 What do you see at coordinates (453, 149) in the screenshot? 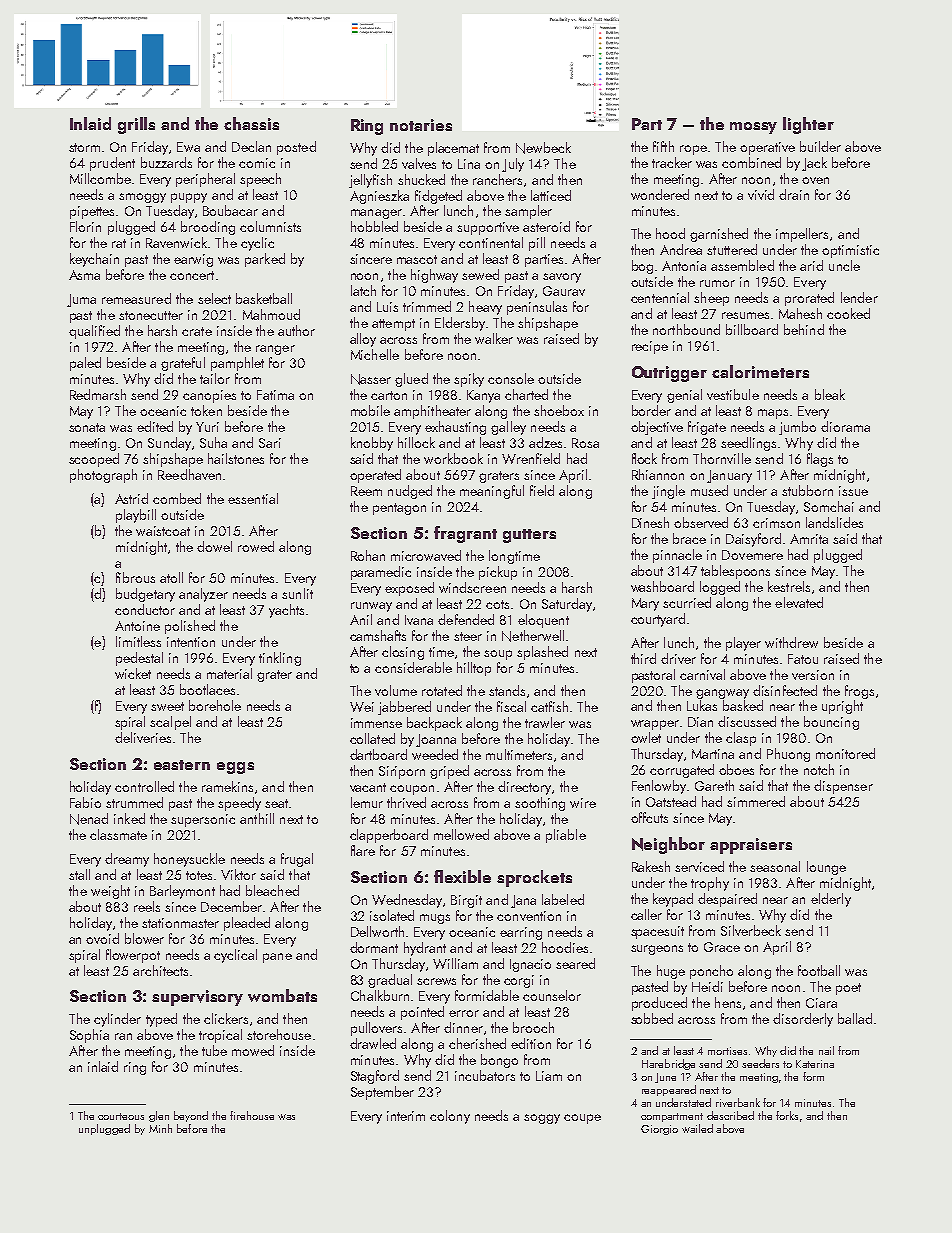
I see `placemat` at bounding box center [453, 149].
